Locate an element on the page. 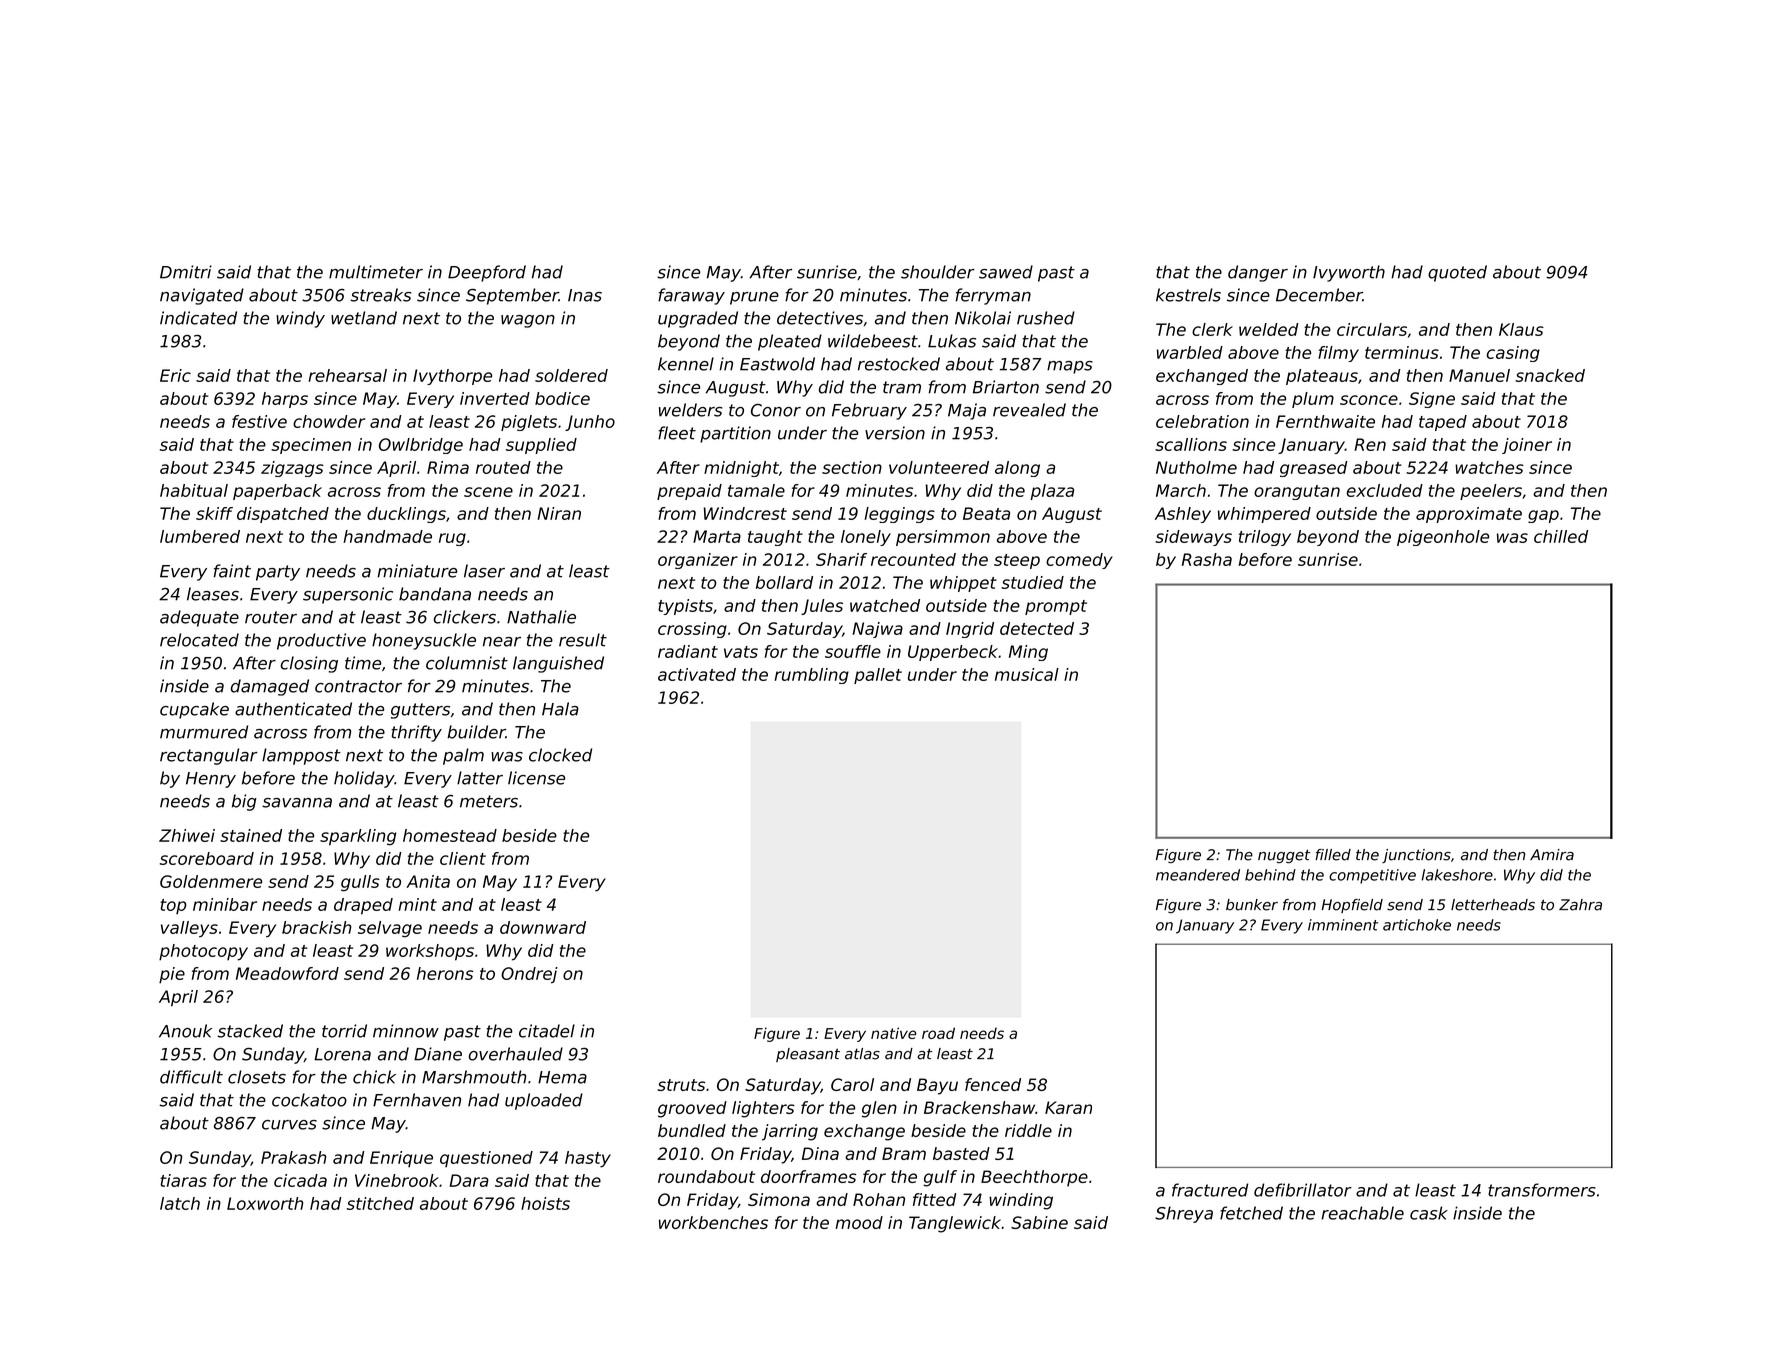  Deepford is located at coordinates (487, 273).
